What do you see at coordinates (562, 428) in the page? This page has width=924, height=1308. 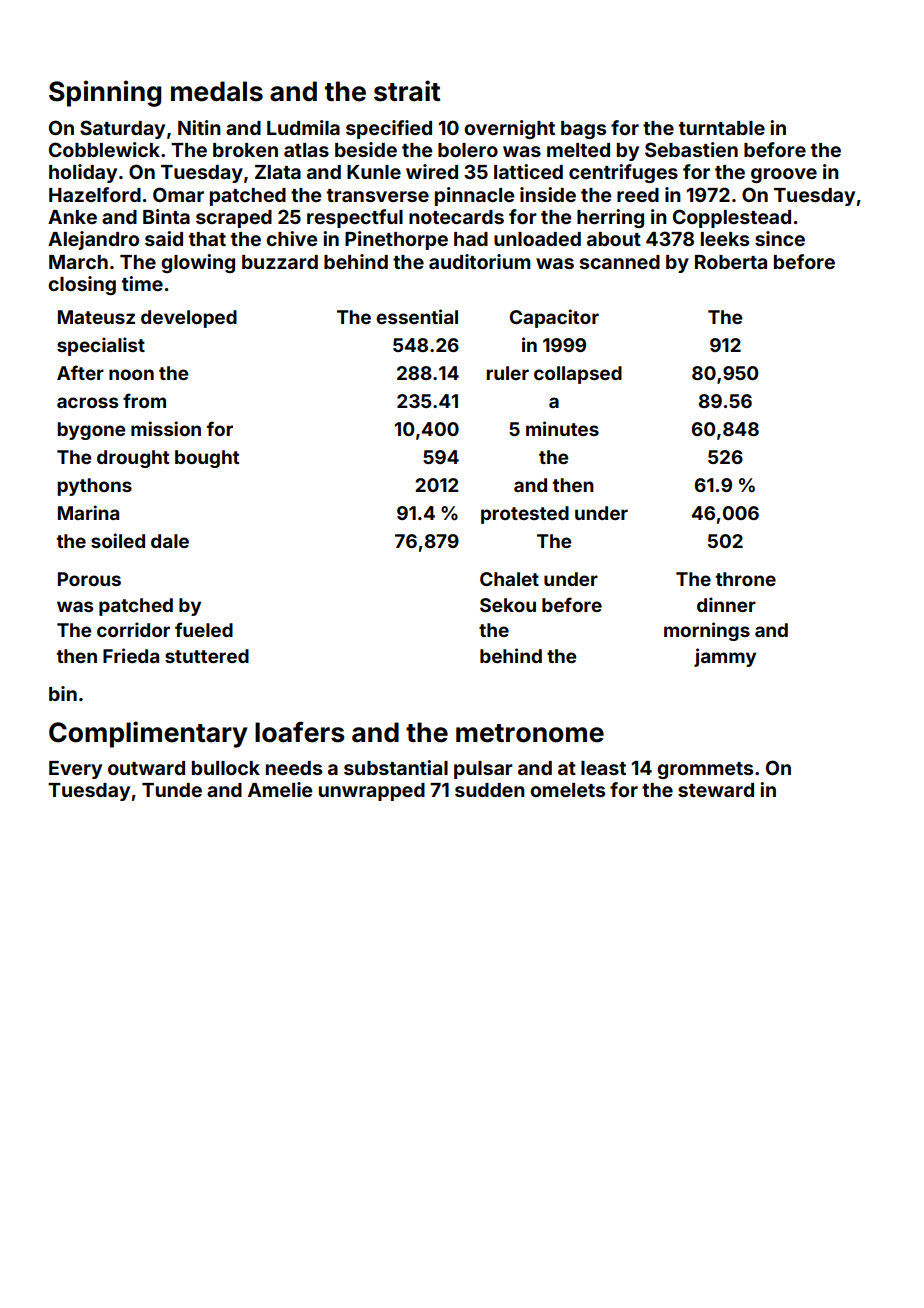 I see `minutes` at bounding box center [562, 428].
